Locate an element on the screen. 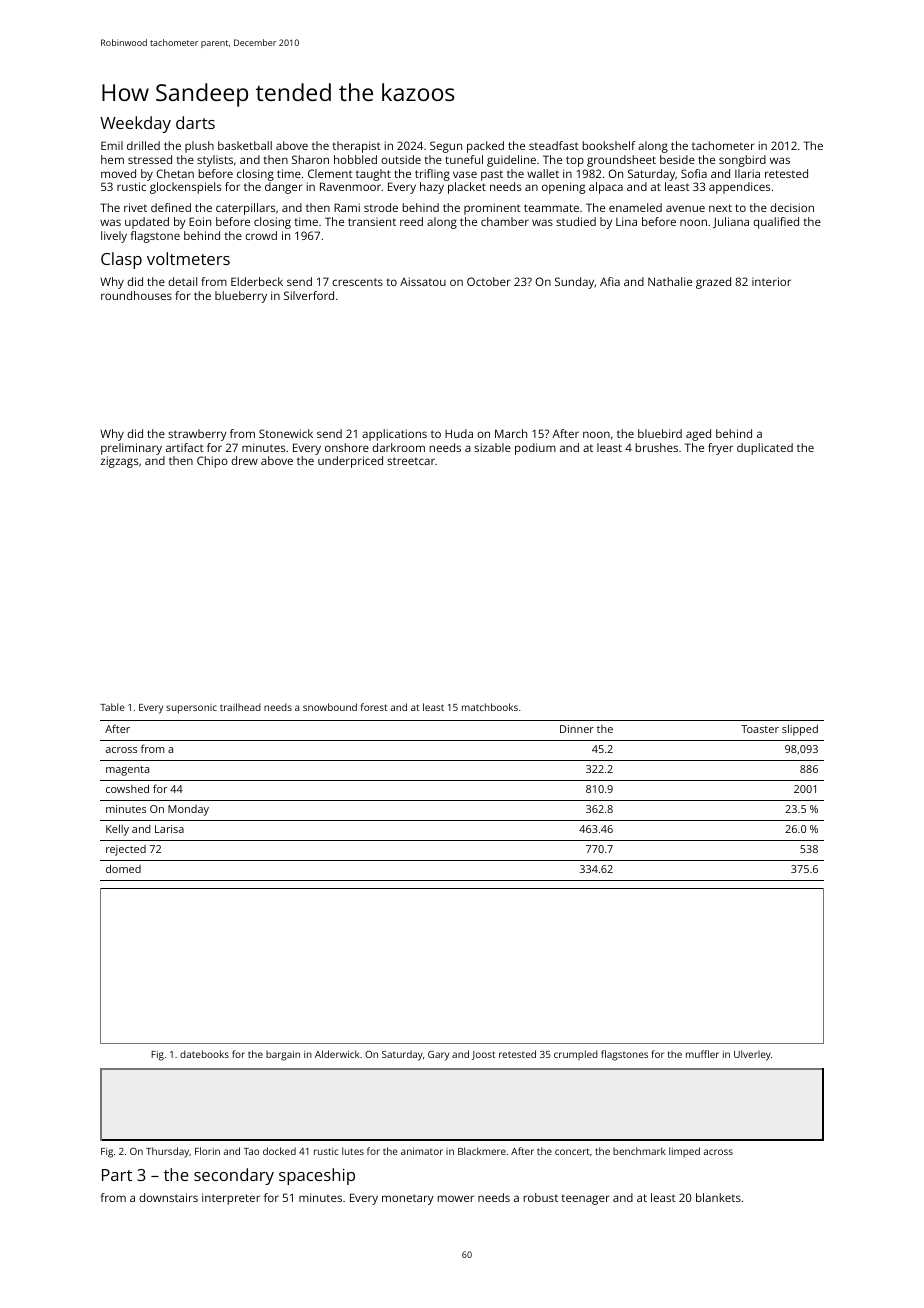 The image size is (924, 1308). datebooks is located at coordinates (204, 1054).
